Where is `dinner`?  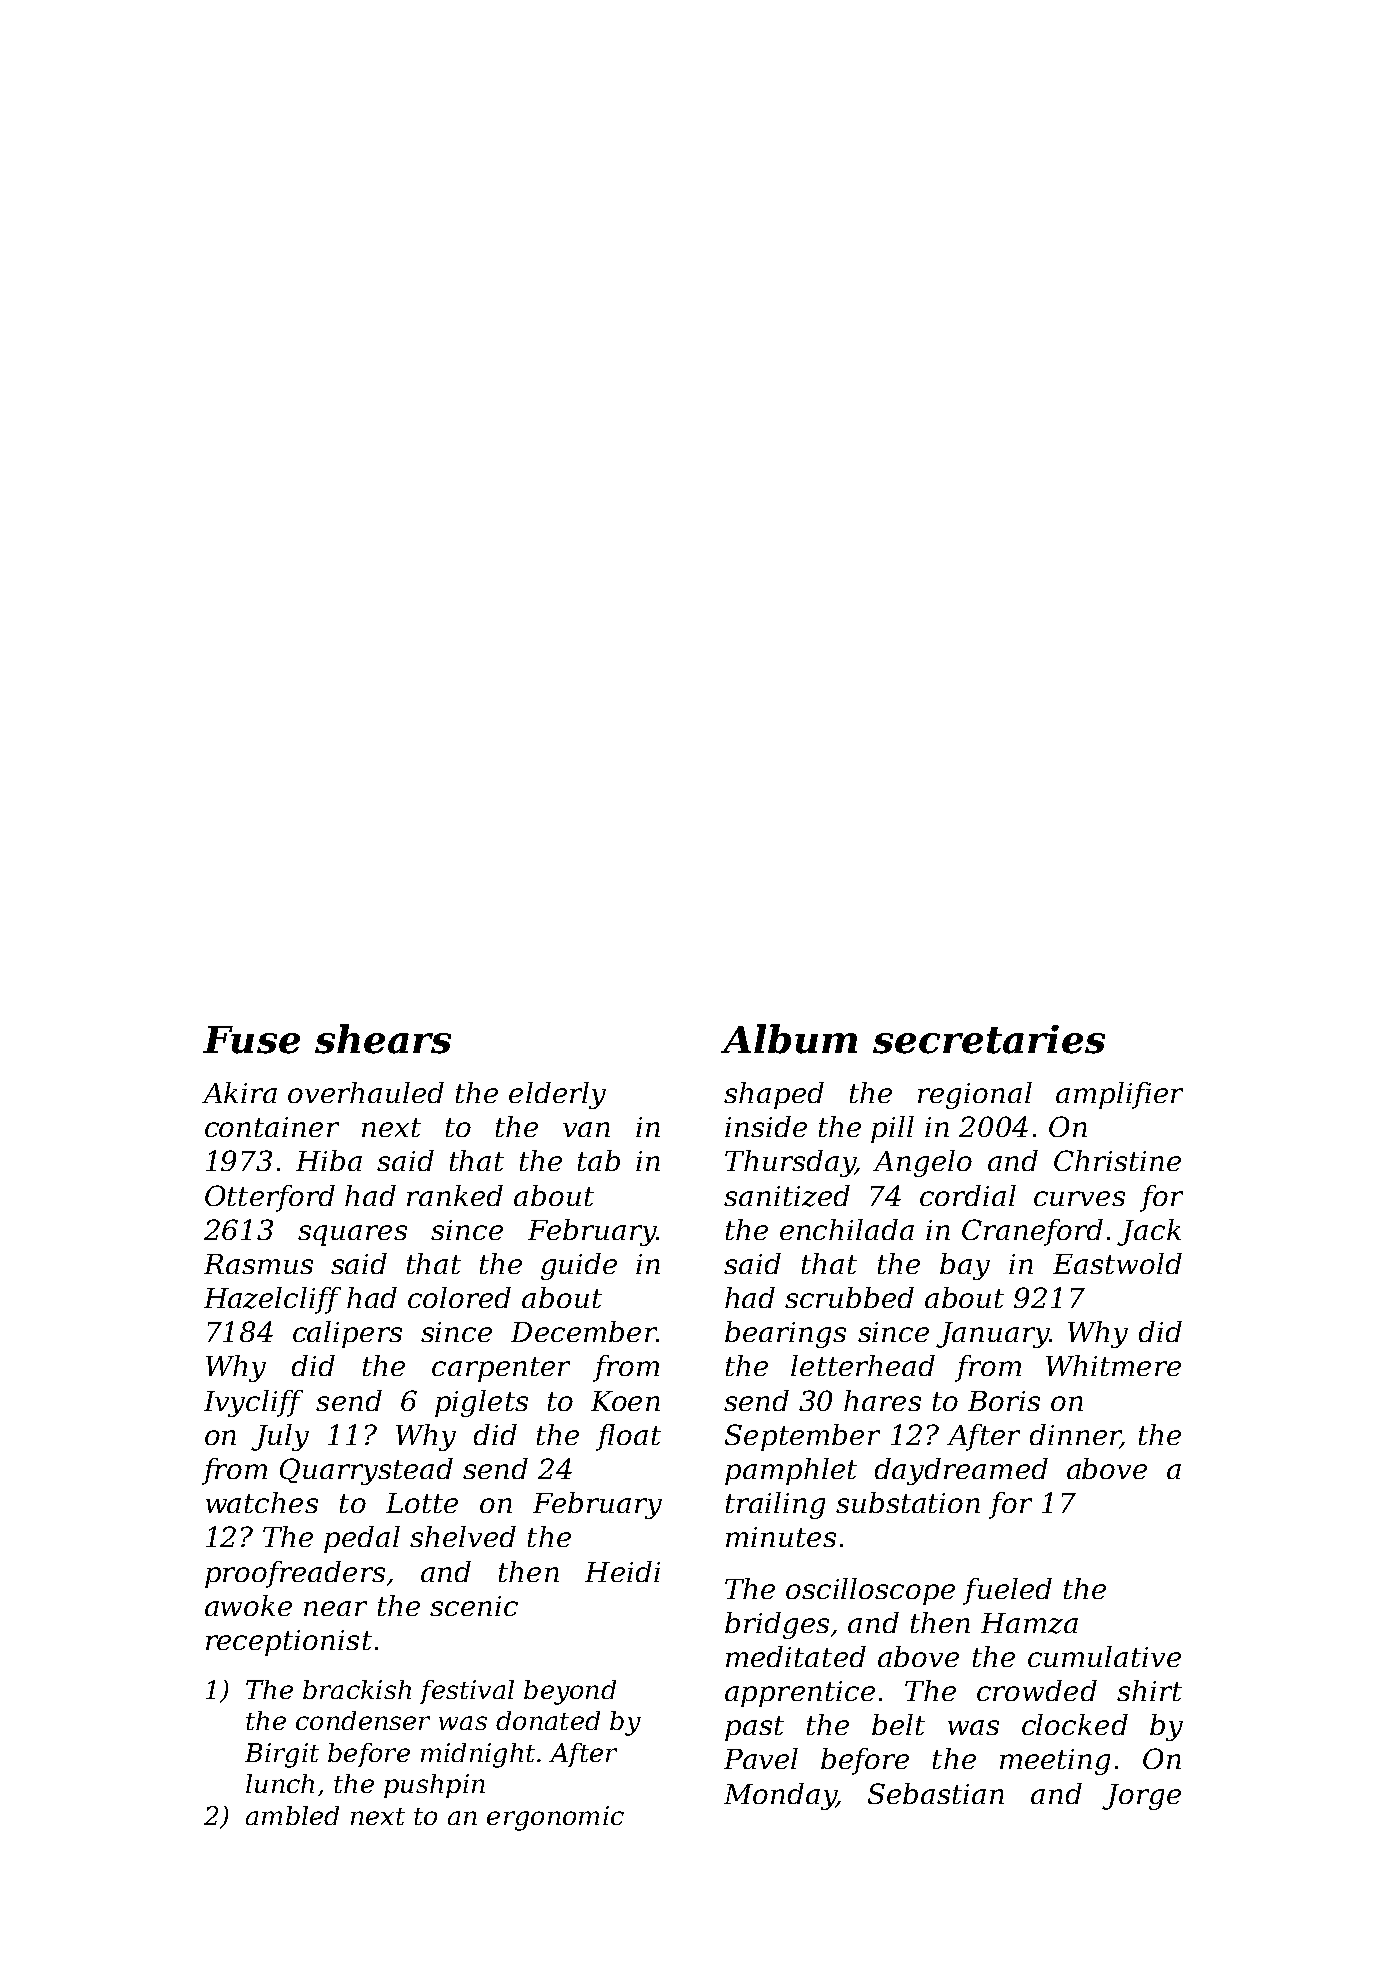
dinner is located at coordinates (1075, 1436).
